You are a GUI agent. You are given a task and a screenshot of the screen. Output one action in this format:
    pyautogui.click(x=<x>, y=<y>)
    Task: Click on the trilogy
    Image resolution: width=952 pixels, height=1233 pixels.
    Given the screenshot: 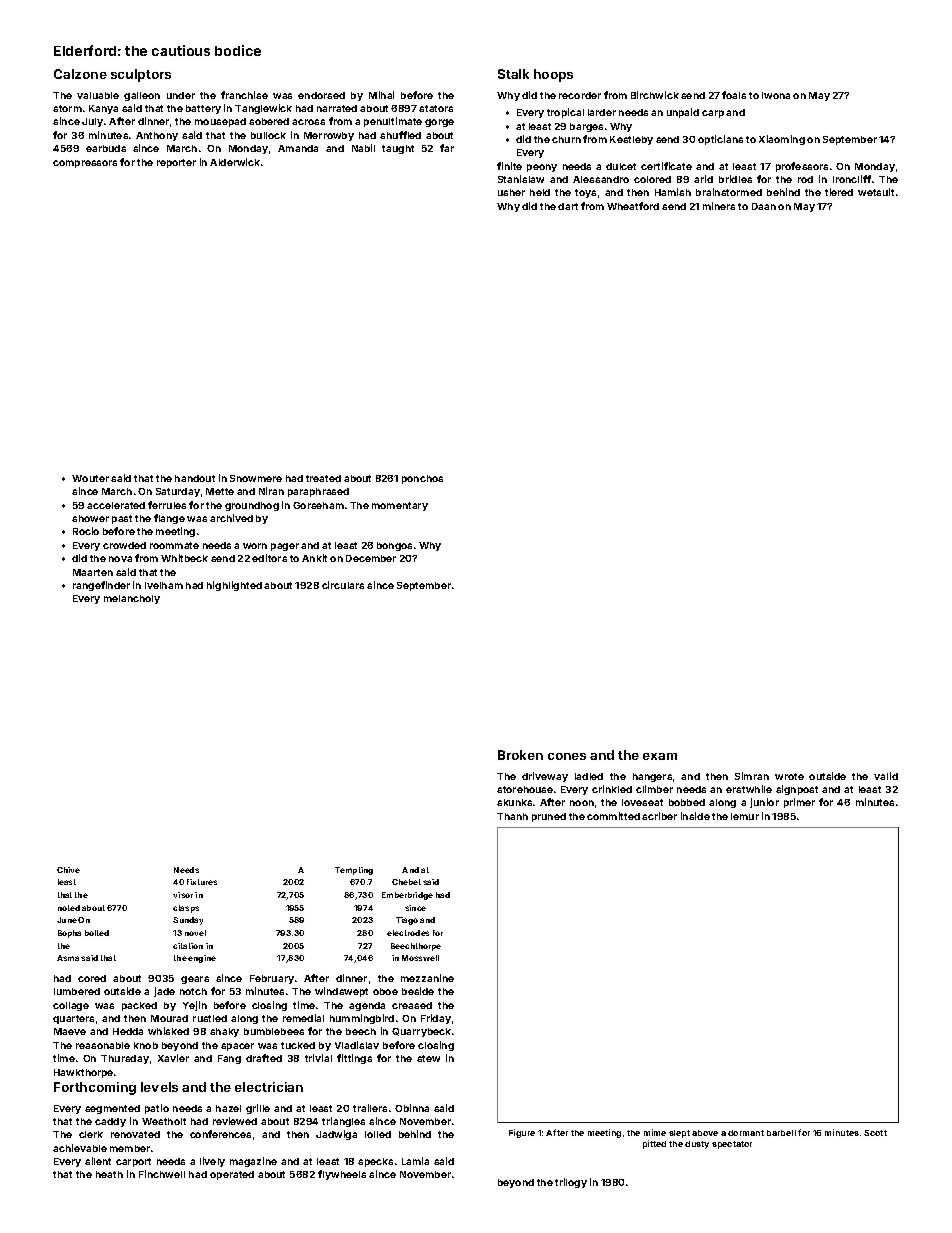 What is the action you would take?
    pyautogui.click(x=571, y=1183)
